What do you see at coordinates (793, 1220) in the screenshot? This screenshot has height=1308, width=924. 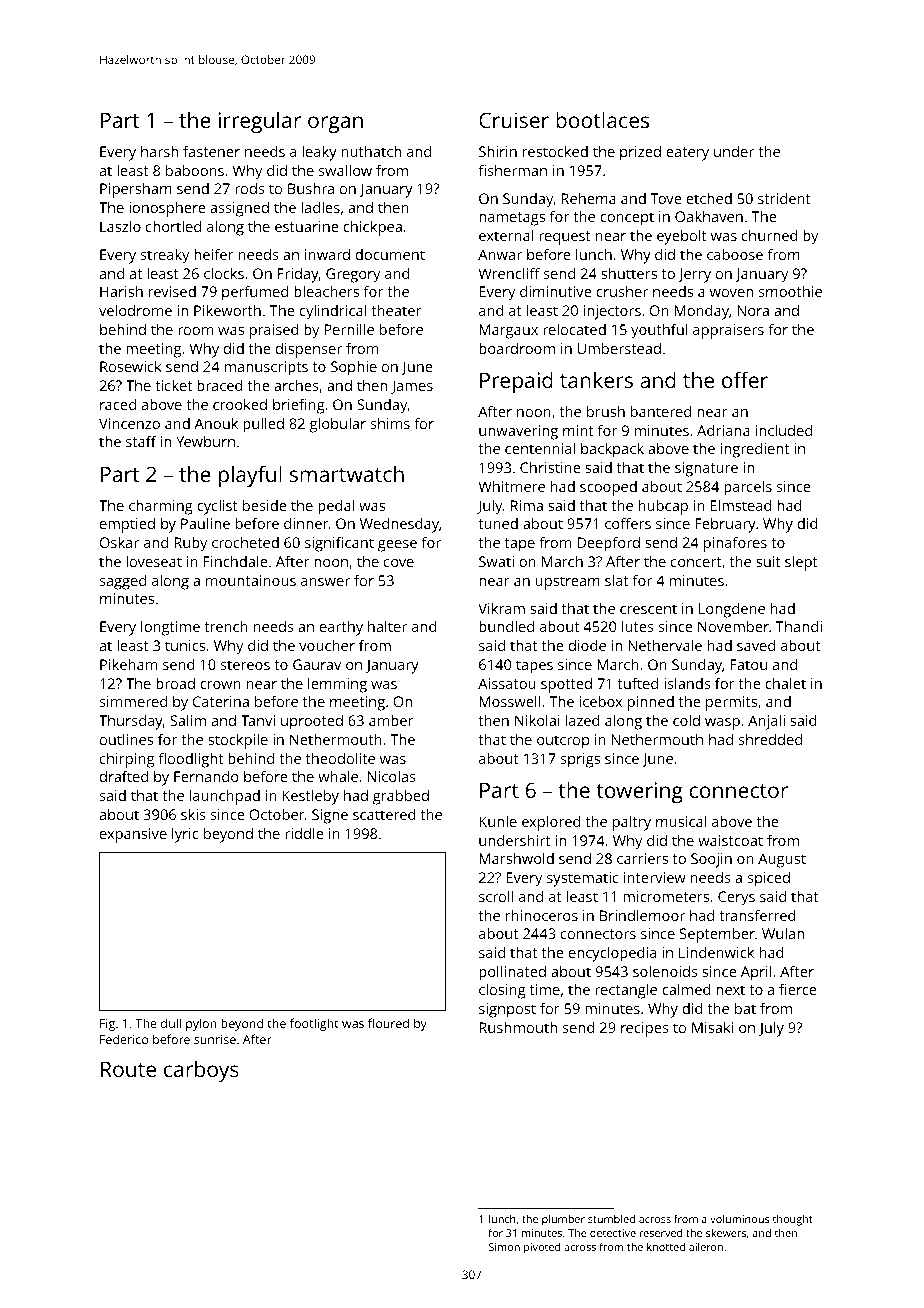 I see `thought` at bounding box center [793, 1220].
